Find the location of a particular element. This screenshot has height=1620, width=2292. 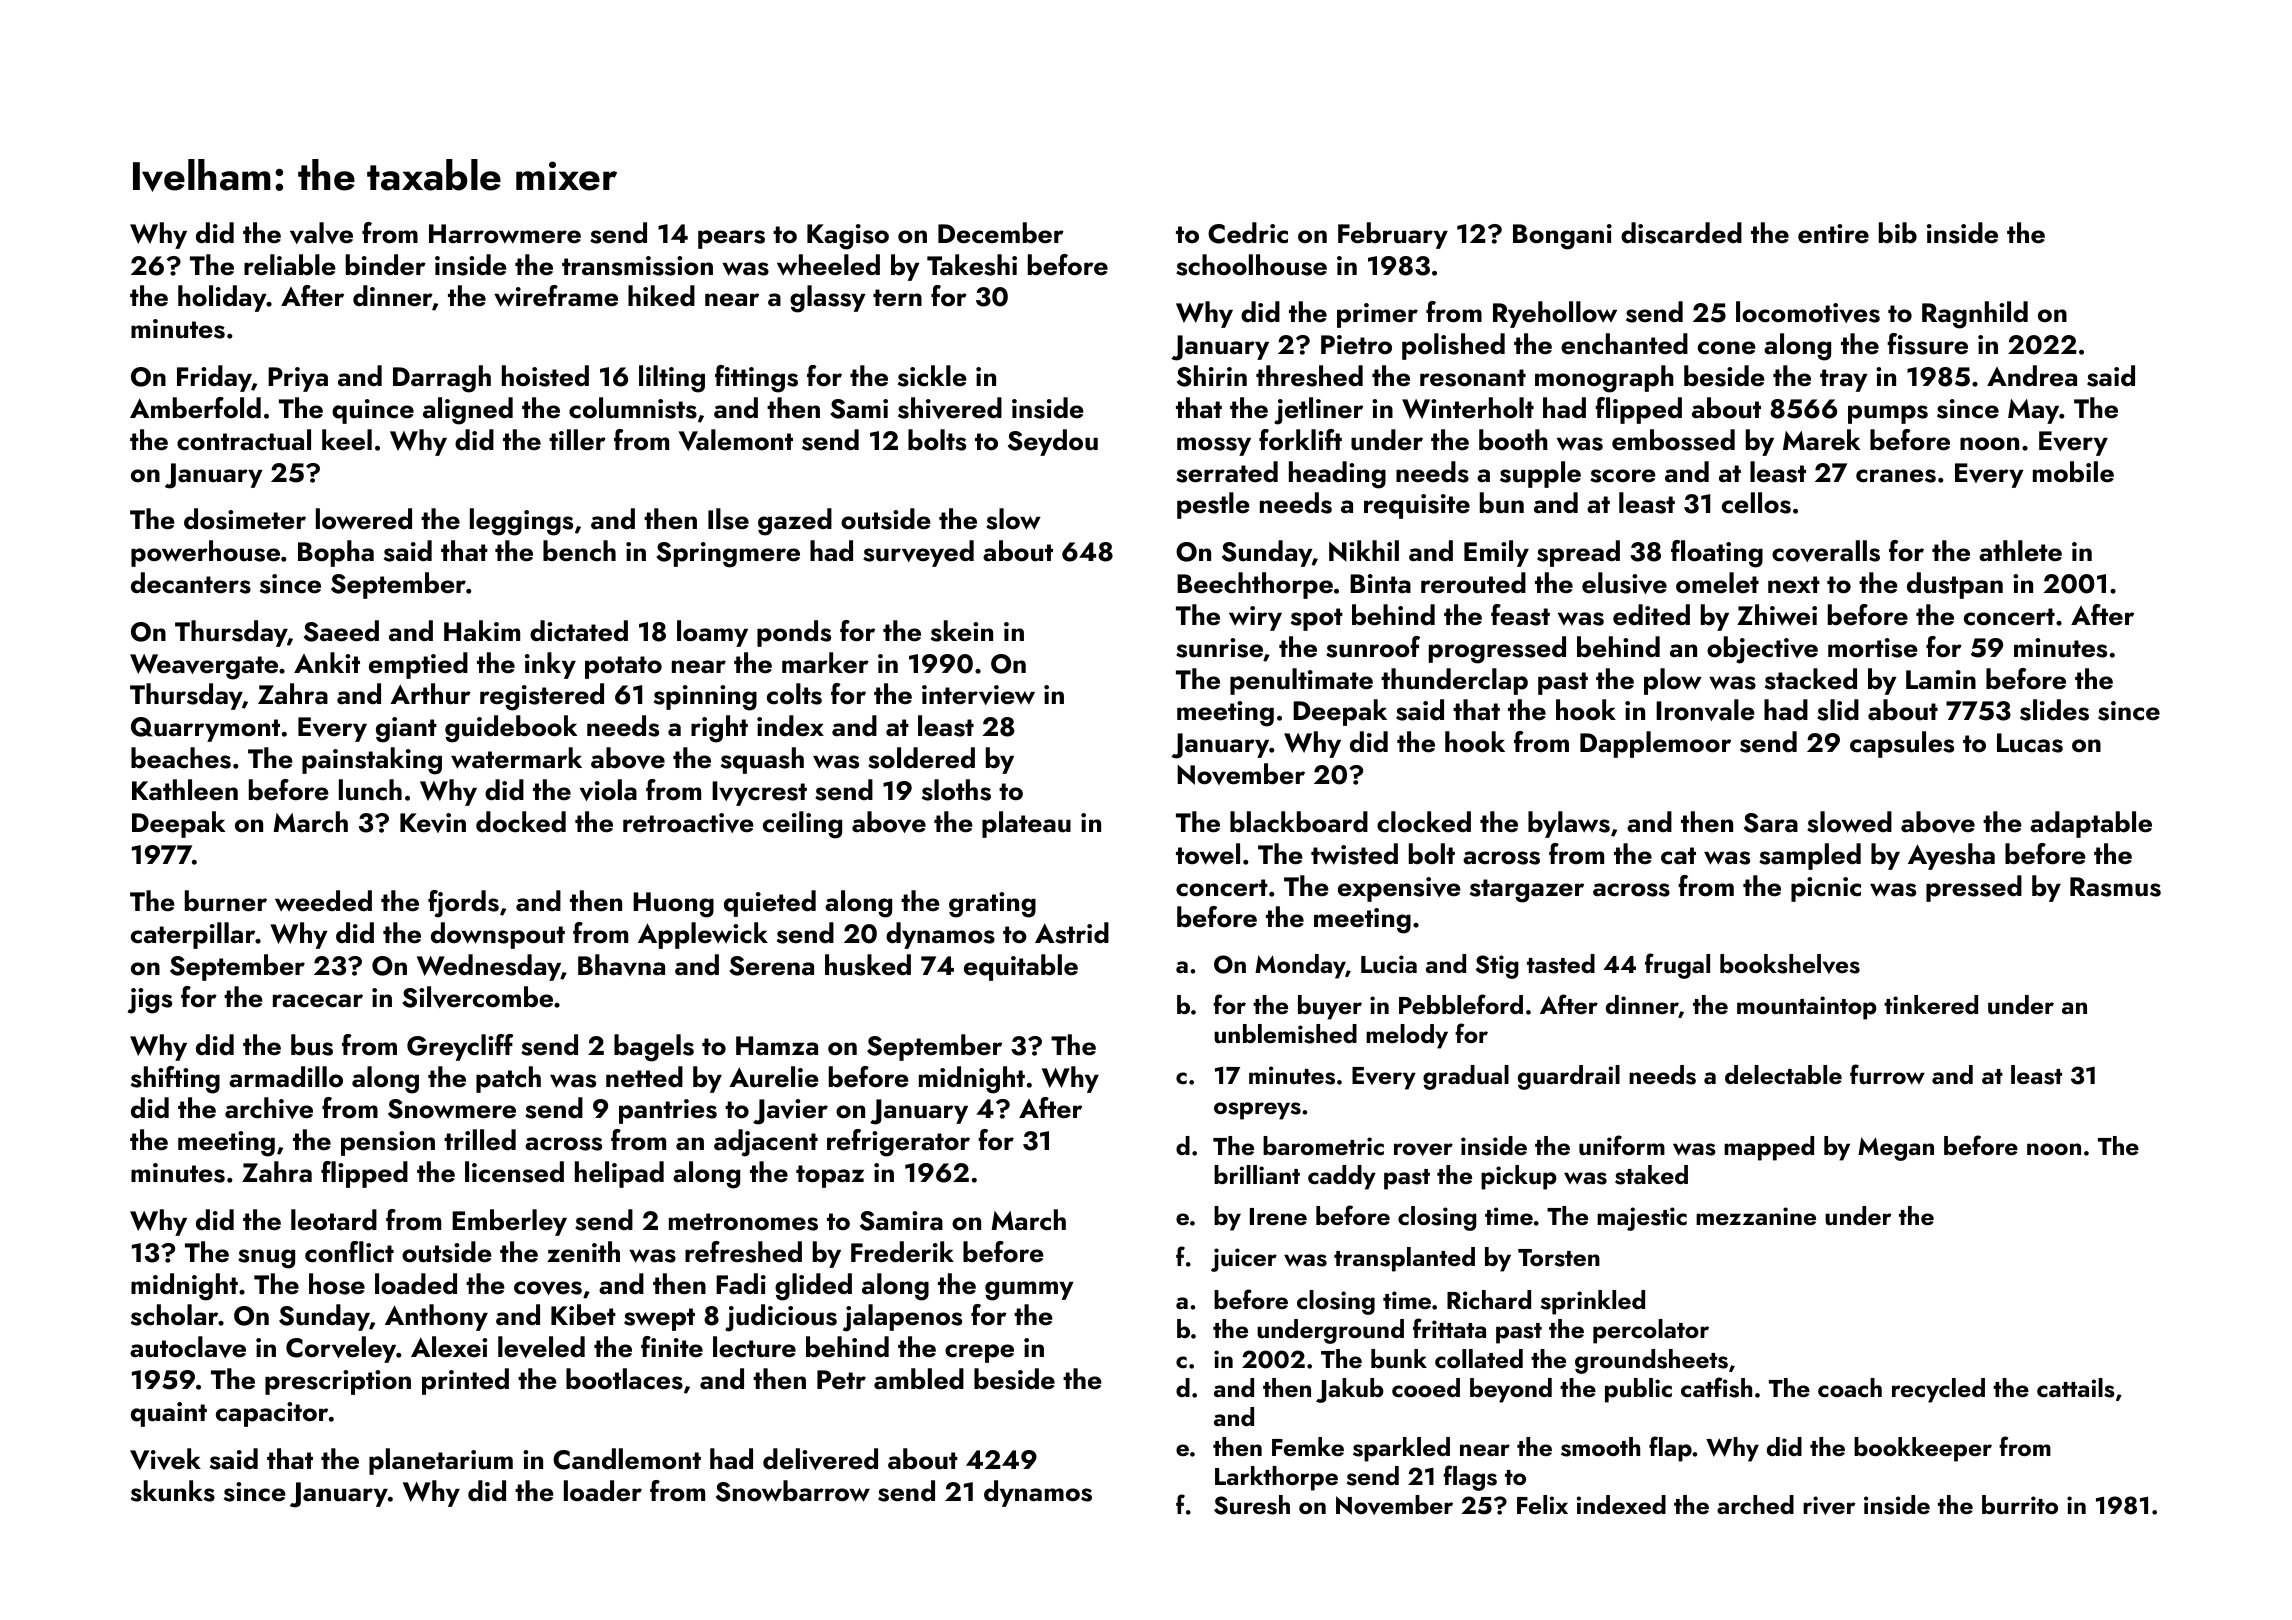

bench is located at coordinates (579, 551).
